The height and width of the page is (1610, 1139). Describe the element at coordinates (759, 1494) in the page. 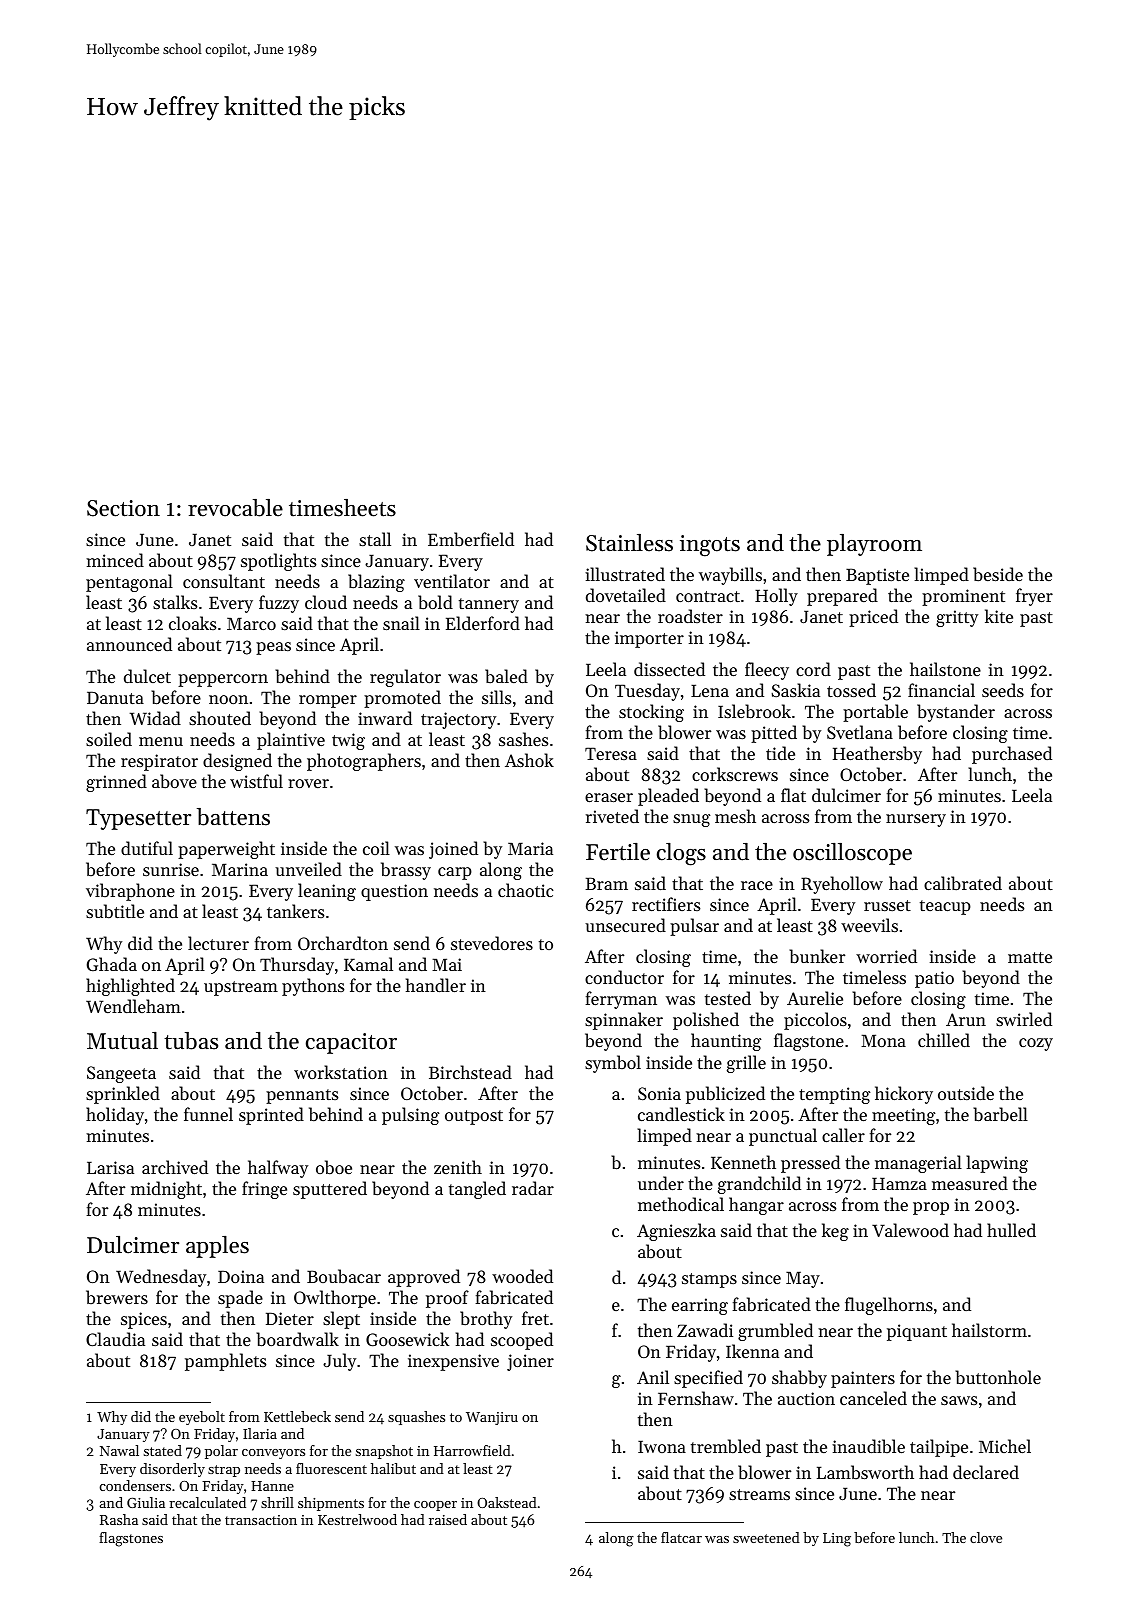

I see `streams` at that location.
